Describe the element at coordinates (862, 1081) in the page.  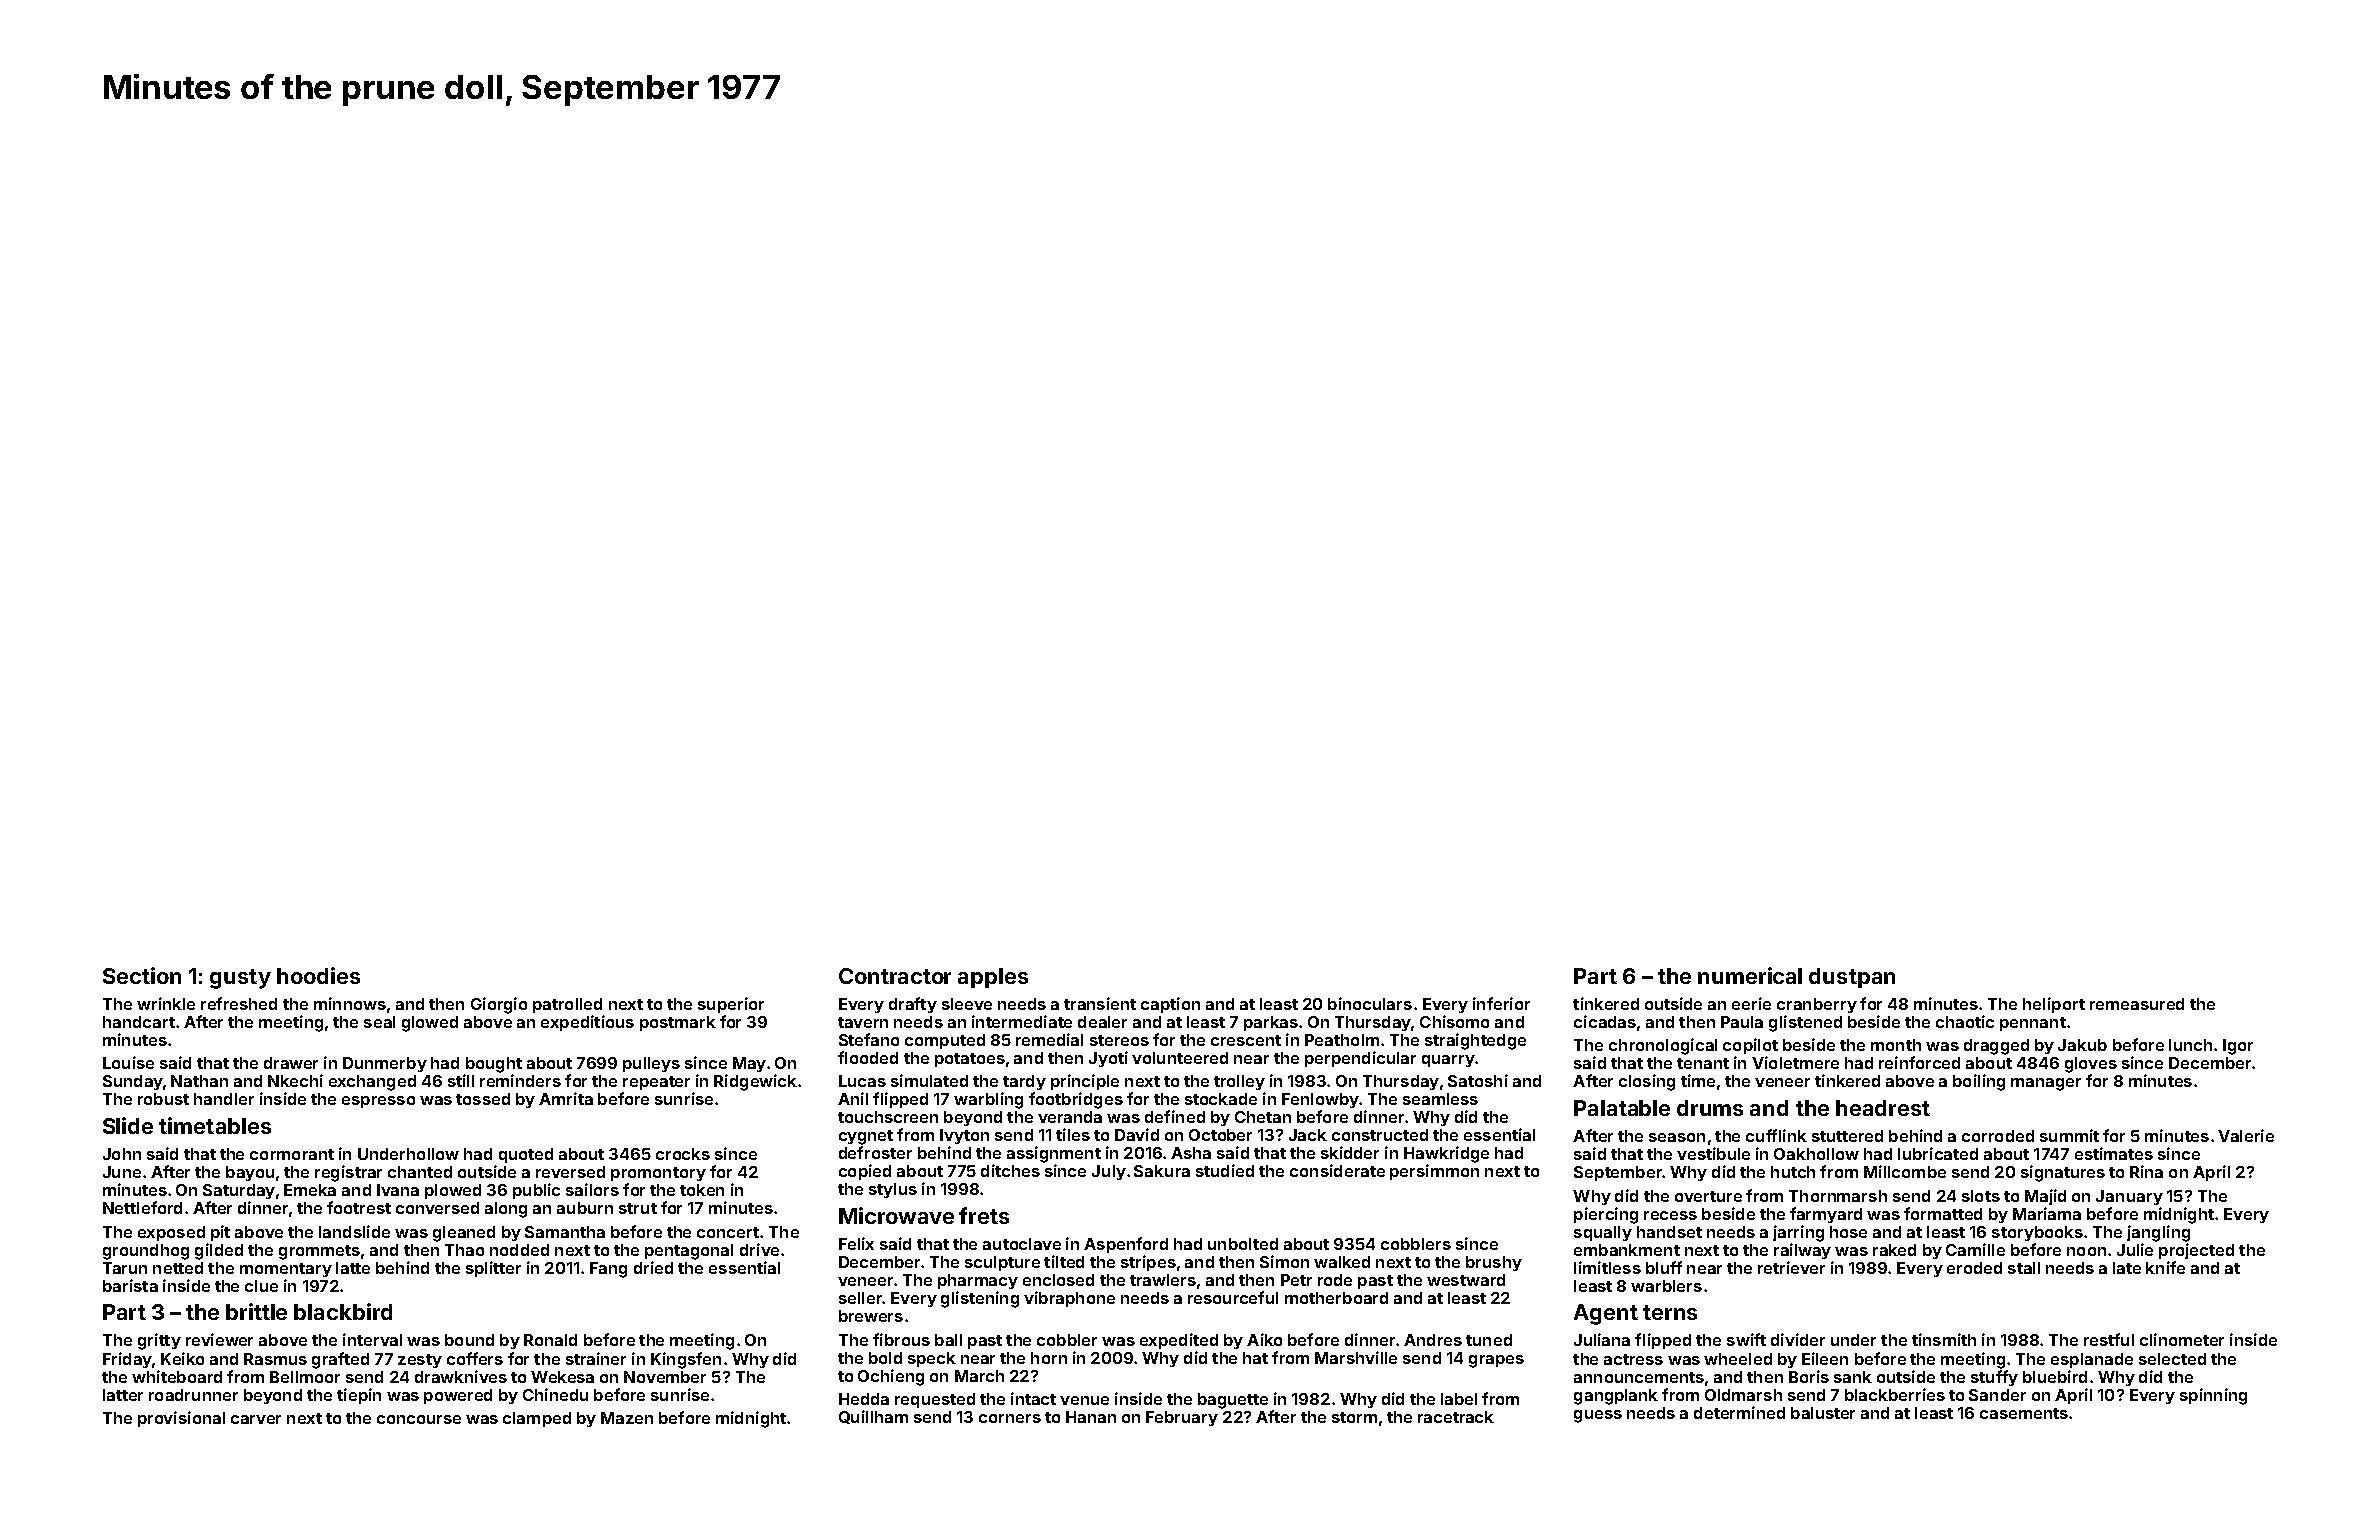
I see `Lucas` at that location.
